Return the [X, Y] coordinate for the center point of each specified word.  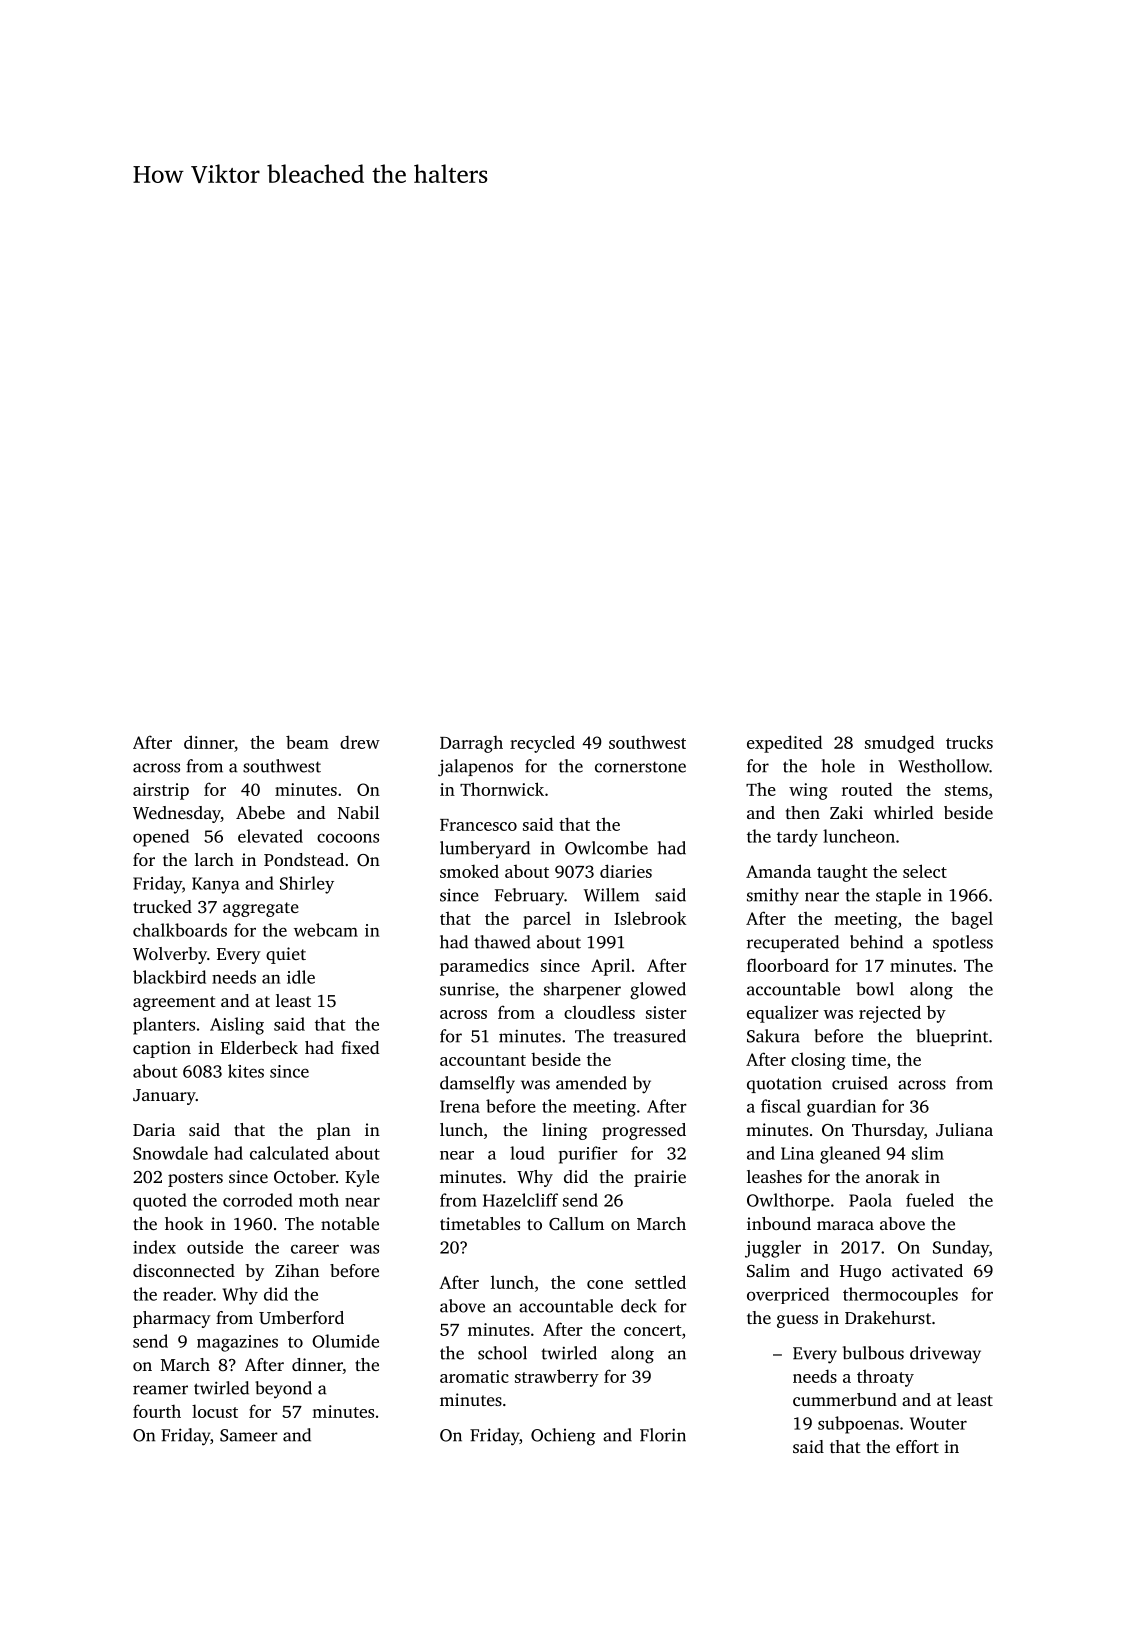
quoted [160, 1202]
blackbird [169, 977]
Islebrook [650, 918]
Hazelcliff [520, 1200]
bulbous [873, 1353]
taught [842, 873]
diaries [626, 871]
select [925, 871]
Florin [663, 1435]
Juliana [964, 1130]
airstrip [161, 791]
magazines [237, 1343]
